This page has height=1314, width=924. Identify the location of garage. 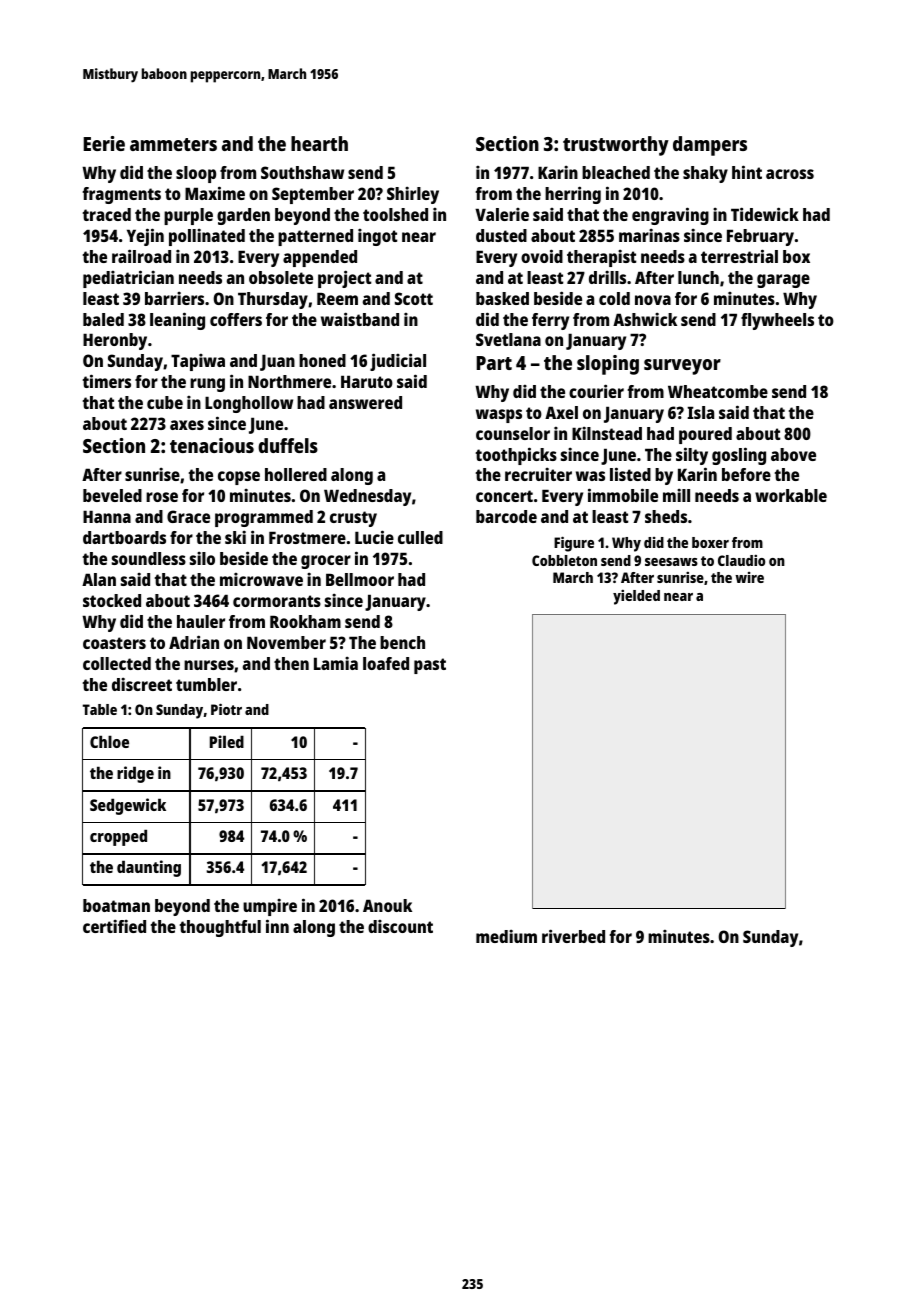
(783, 281).
